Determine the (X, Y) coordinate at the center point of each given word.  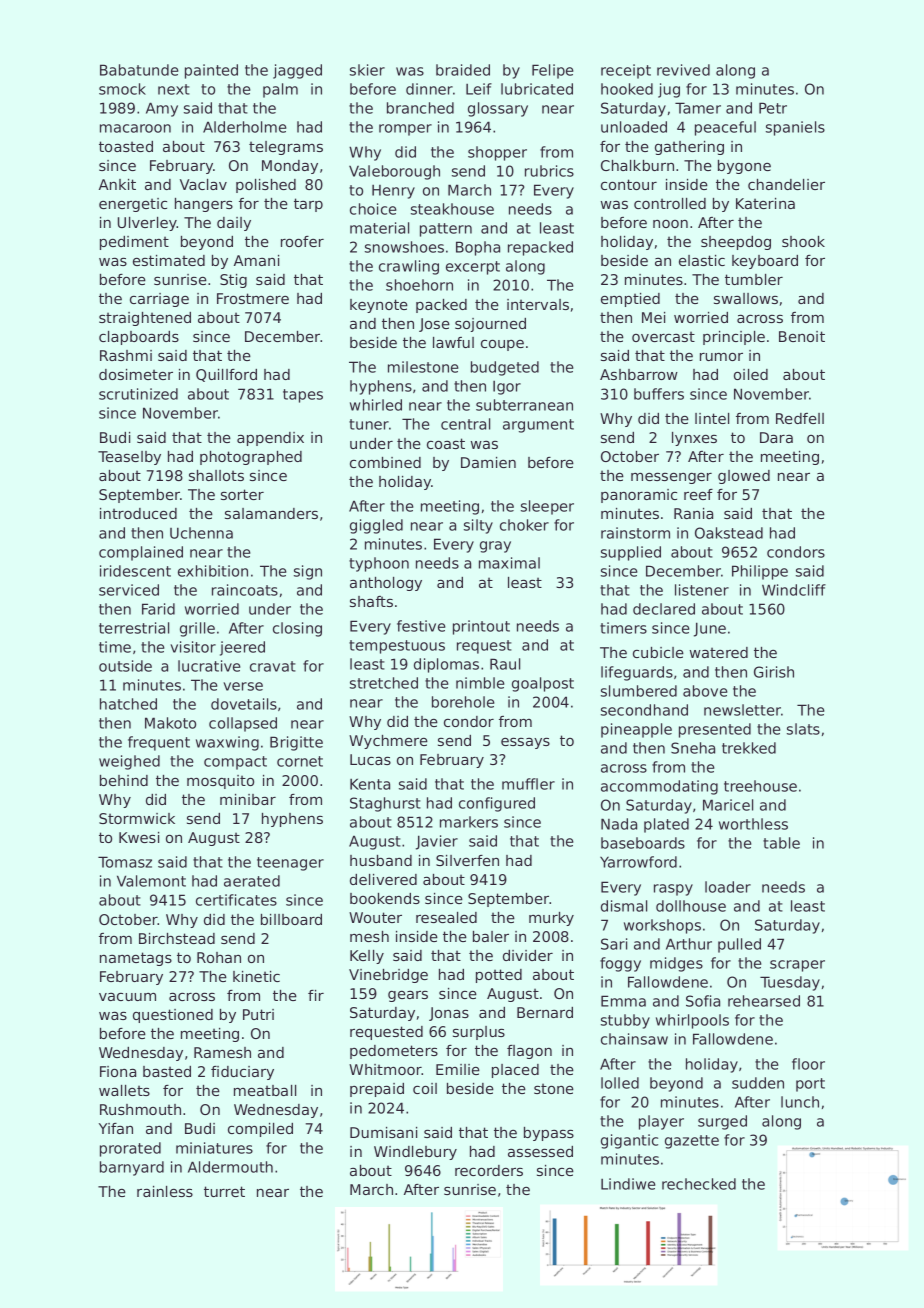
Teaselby (129, 458)
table (781, 843)
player (661, 1122)
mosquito (220, 782)
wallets (124, 1090)
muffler (528, 784)
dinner (429, 89)
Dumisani (383, 1132)
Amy (162, 109)
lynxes (694, 439)
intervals (538, 304)
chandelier (786, 184)
